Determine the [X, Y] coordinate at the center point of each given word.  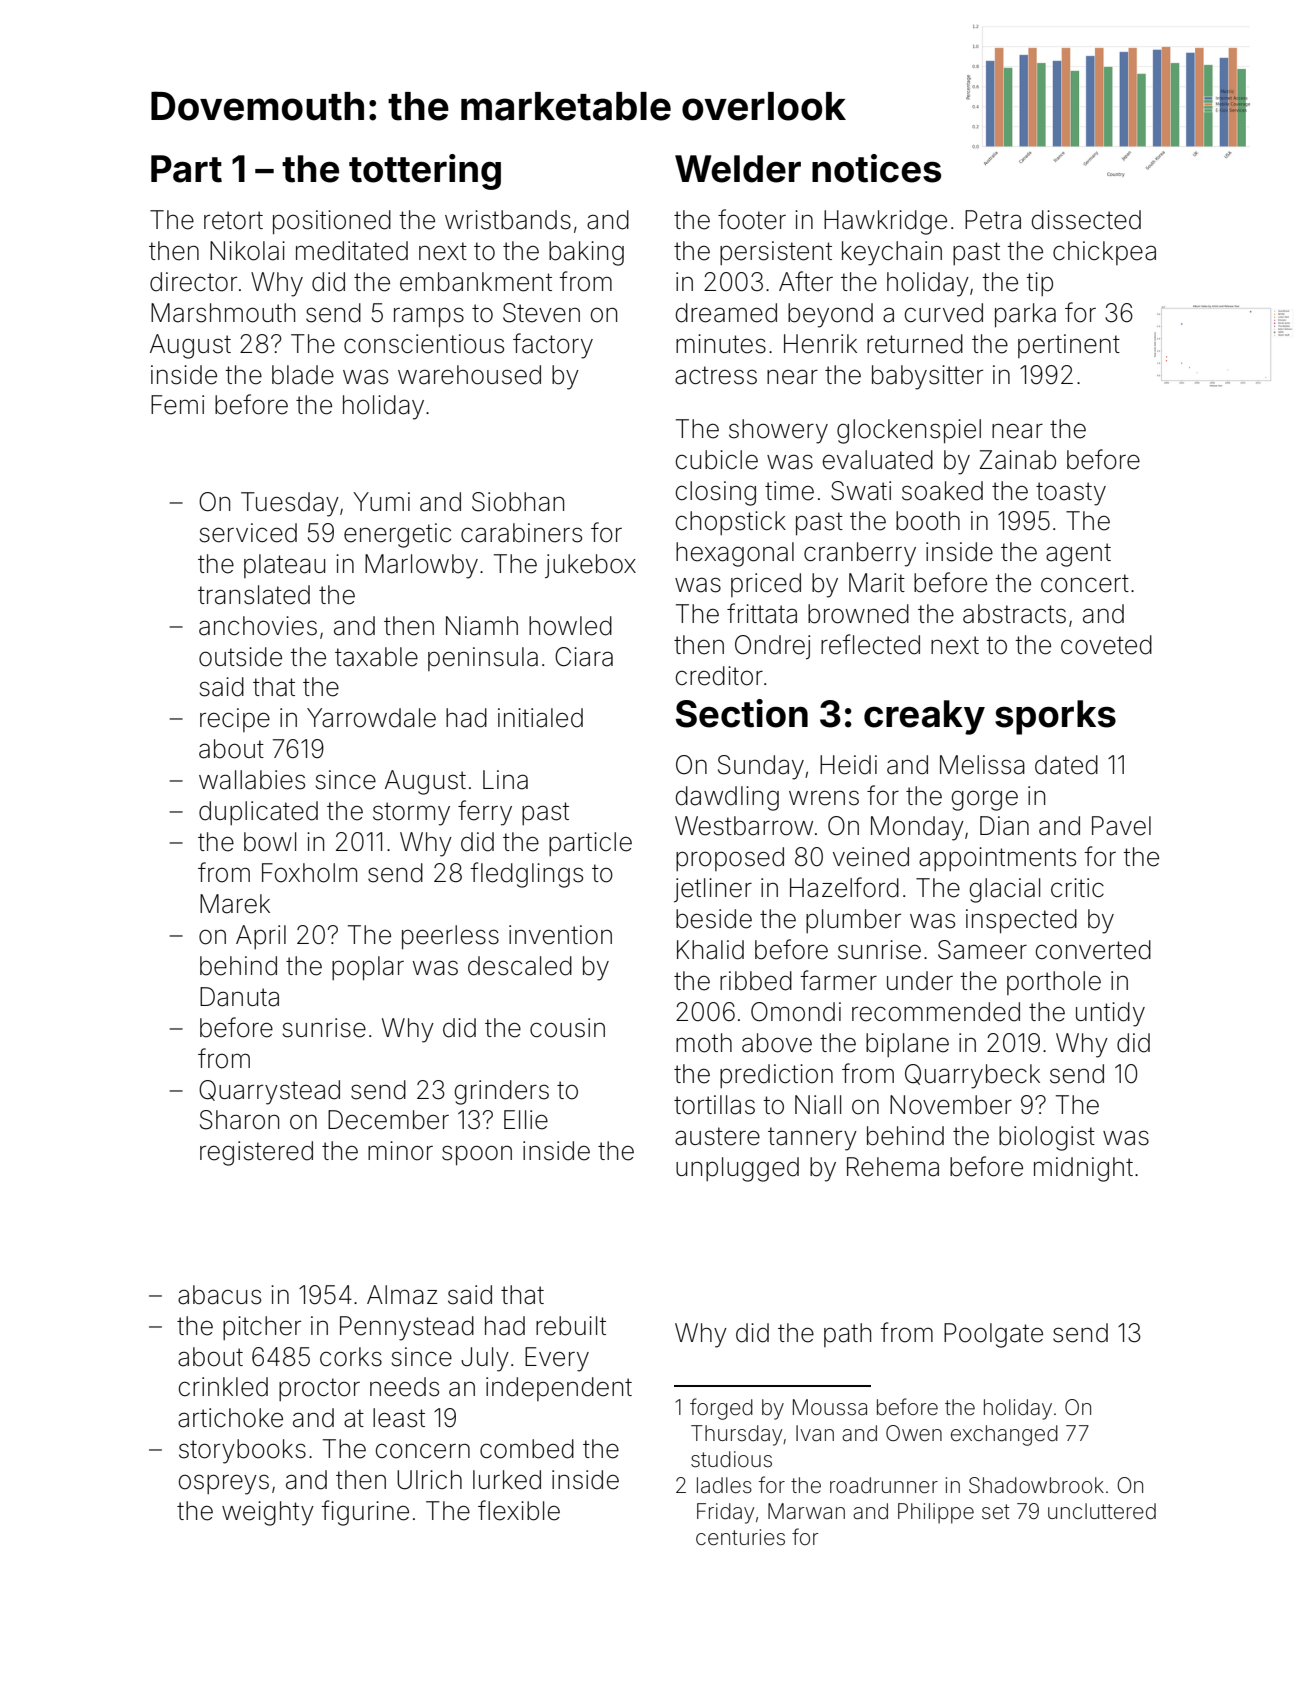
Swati [861, 491]
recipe [235, 720]
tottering [425, 172]
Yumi [381, 501]
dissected [1086, 220]
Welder [738, 169]
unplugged [737, 1169]
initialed [540, 718]
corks [351, 1357]
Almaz [402, 1295]
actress [716, 375]
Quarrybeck [972, 1076]
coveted [1106, 645]
